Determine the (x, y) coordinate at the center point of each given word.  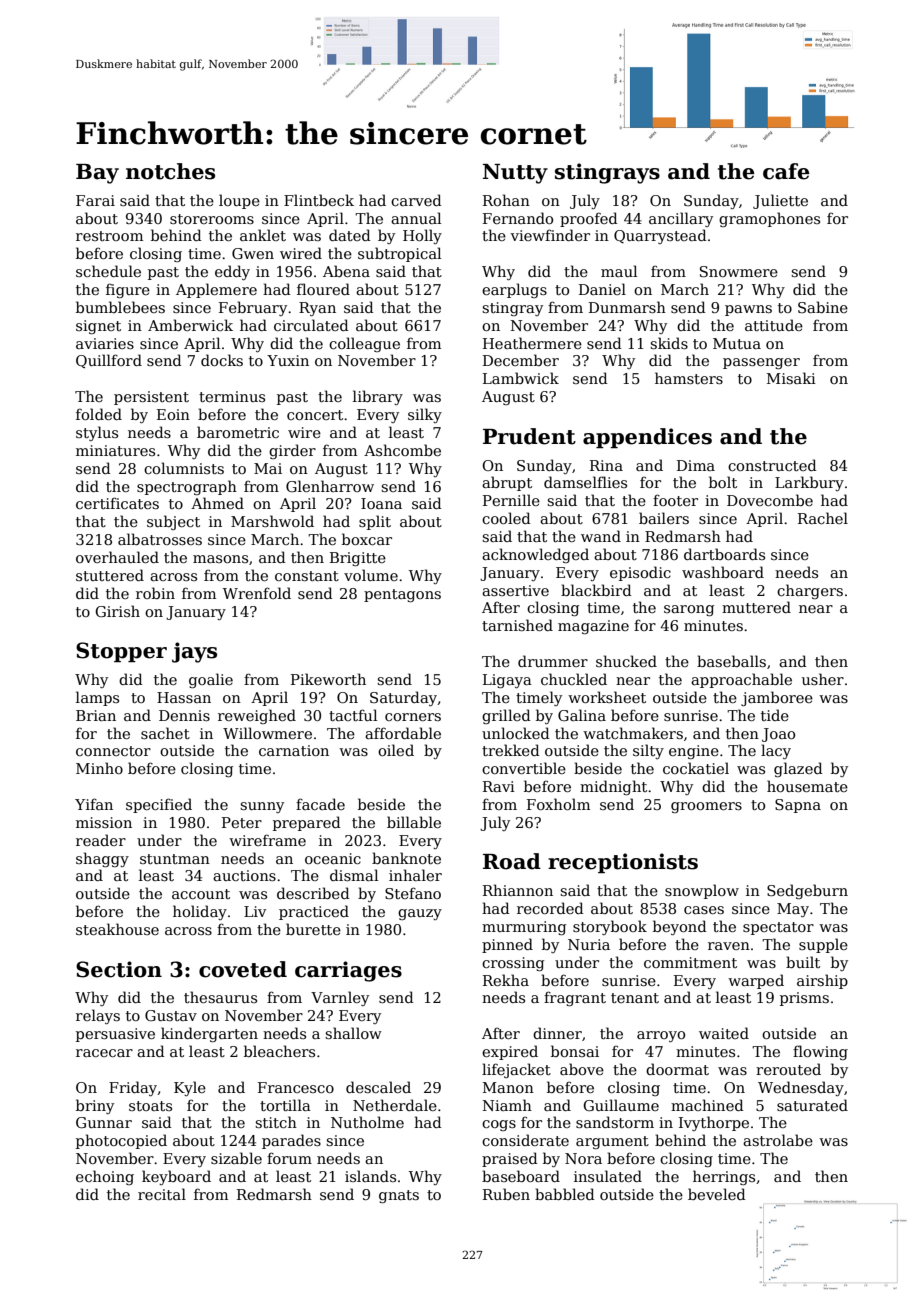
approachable (741, 680)
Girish (117, 611)
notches (170, 171)
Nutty (515, 174)
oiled (396, 750)
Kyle (190, 1088)
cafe (786, 171)
